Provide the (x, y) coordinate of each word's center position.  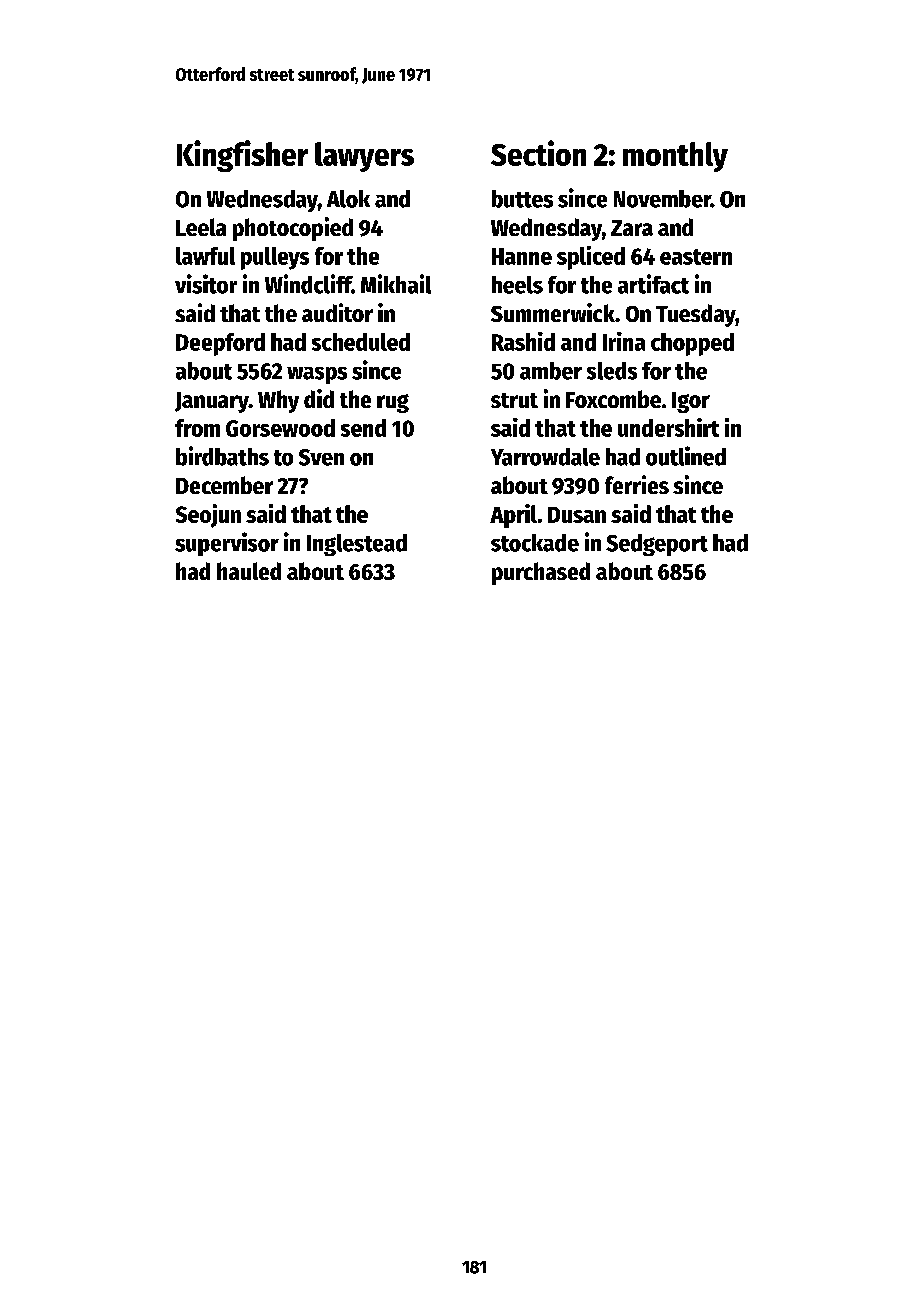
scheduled (361, 342)
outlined (686, 456)
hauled (249, 571)
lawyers (364, 157)
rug (393, 403)
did (319, 398)
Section (538, 153)
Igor (691, 402)
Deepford (220, 344)
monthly (675, 157)
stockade (535, 543)
